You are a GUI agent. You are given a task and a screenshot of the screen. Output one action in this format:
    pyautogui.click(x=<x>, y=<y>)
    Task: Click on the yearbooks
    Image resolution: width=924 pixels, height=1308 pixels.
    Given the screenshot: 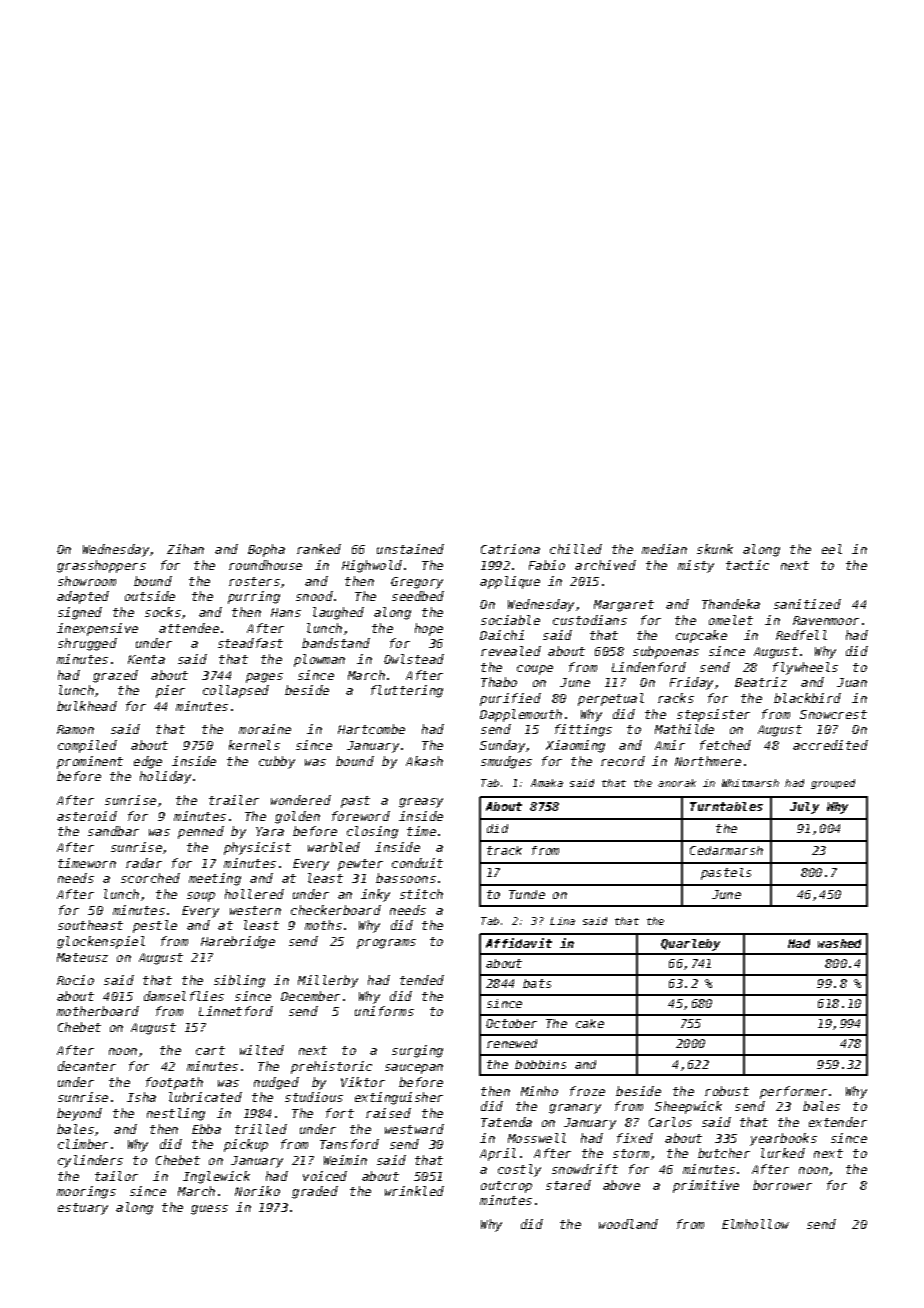 What is the action you would take?
    pyautogui.click(x=783, y=1139)
